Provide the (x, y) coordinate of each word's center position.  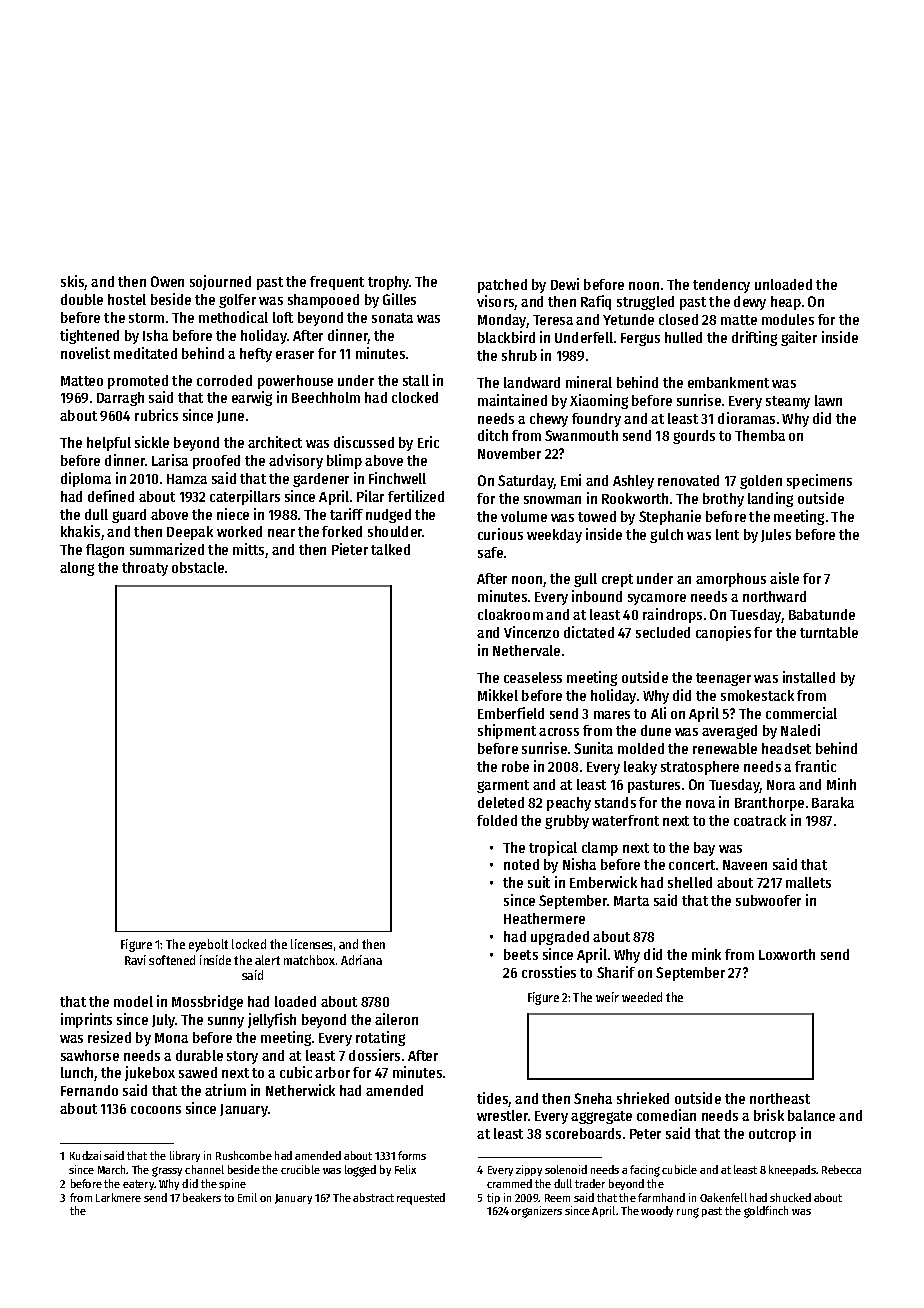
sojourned (220, 282)
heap (786, 303)
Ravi (135, 960)
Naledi (800, 730)
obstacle (198, 567)
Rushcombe (244, 1155)
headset (786, 748)
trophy (388, 283)
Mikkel (498, 695)
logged (360, 1171)
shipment (507, 731)
